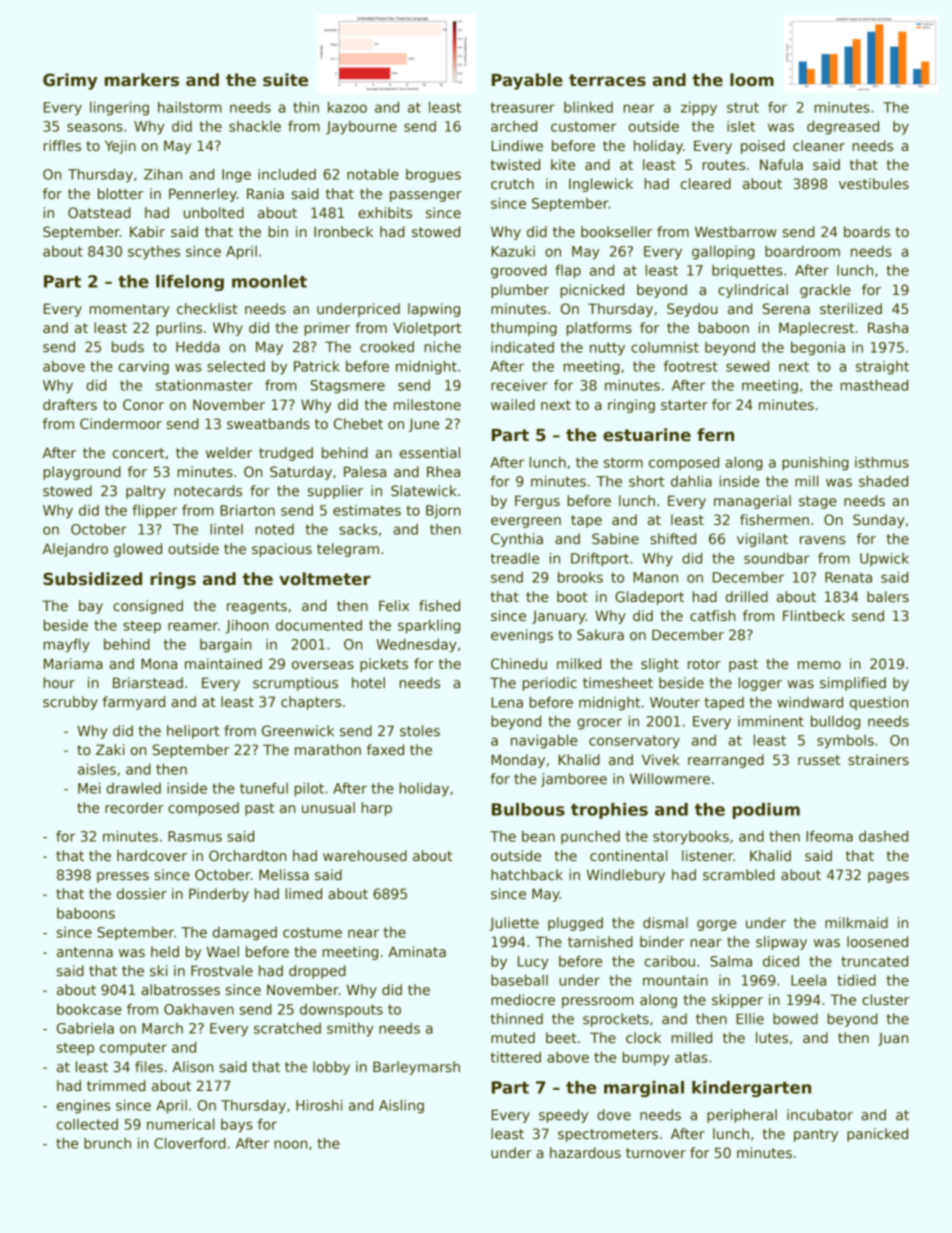 This document has width=952, height=1233. What do you see at coordinates (190, 1143) in the document?
I see `Cloverford` at bounding box center [190, 1143].
